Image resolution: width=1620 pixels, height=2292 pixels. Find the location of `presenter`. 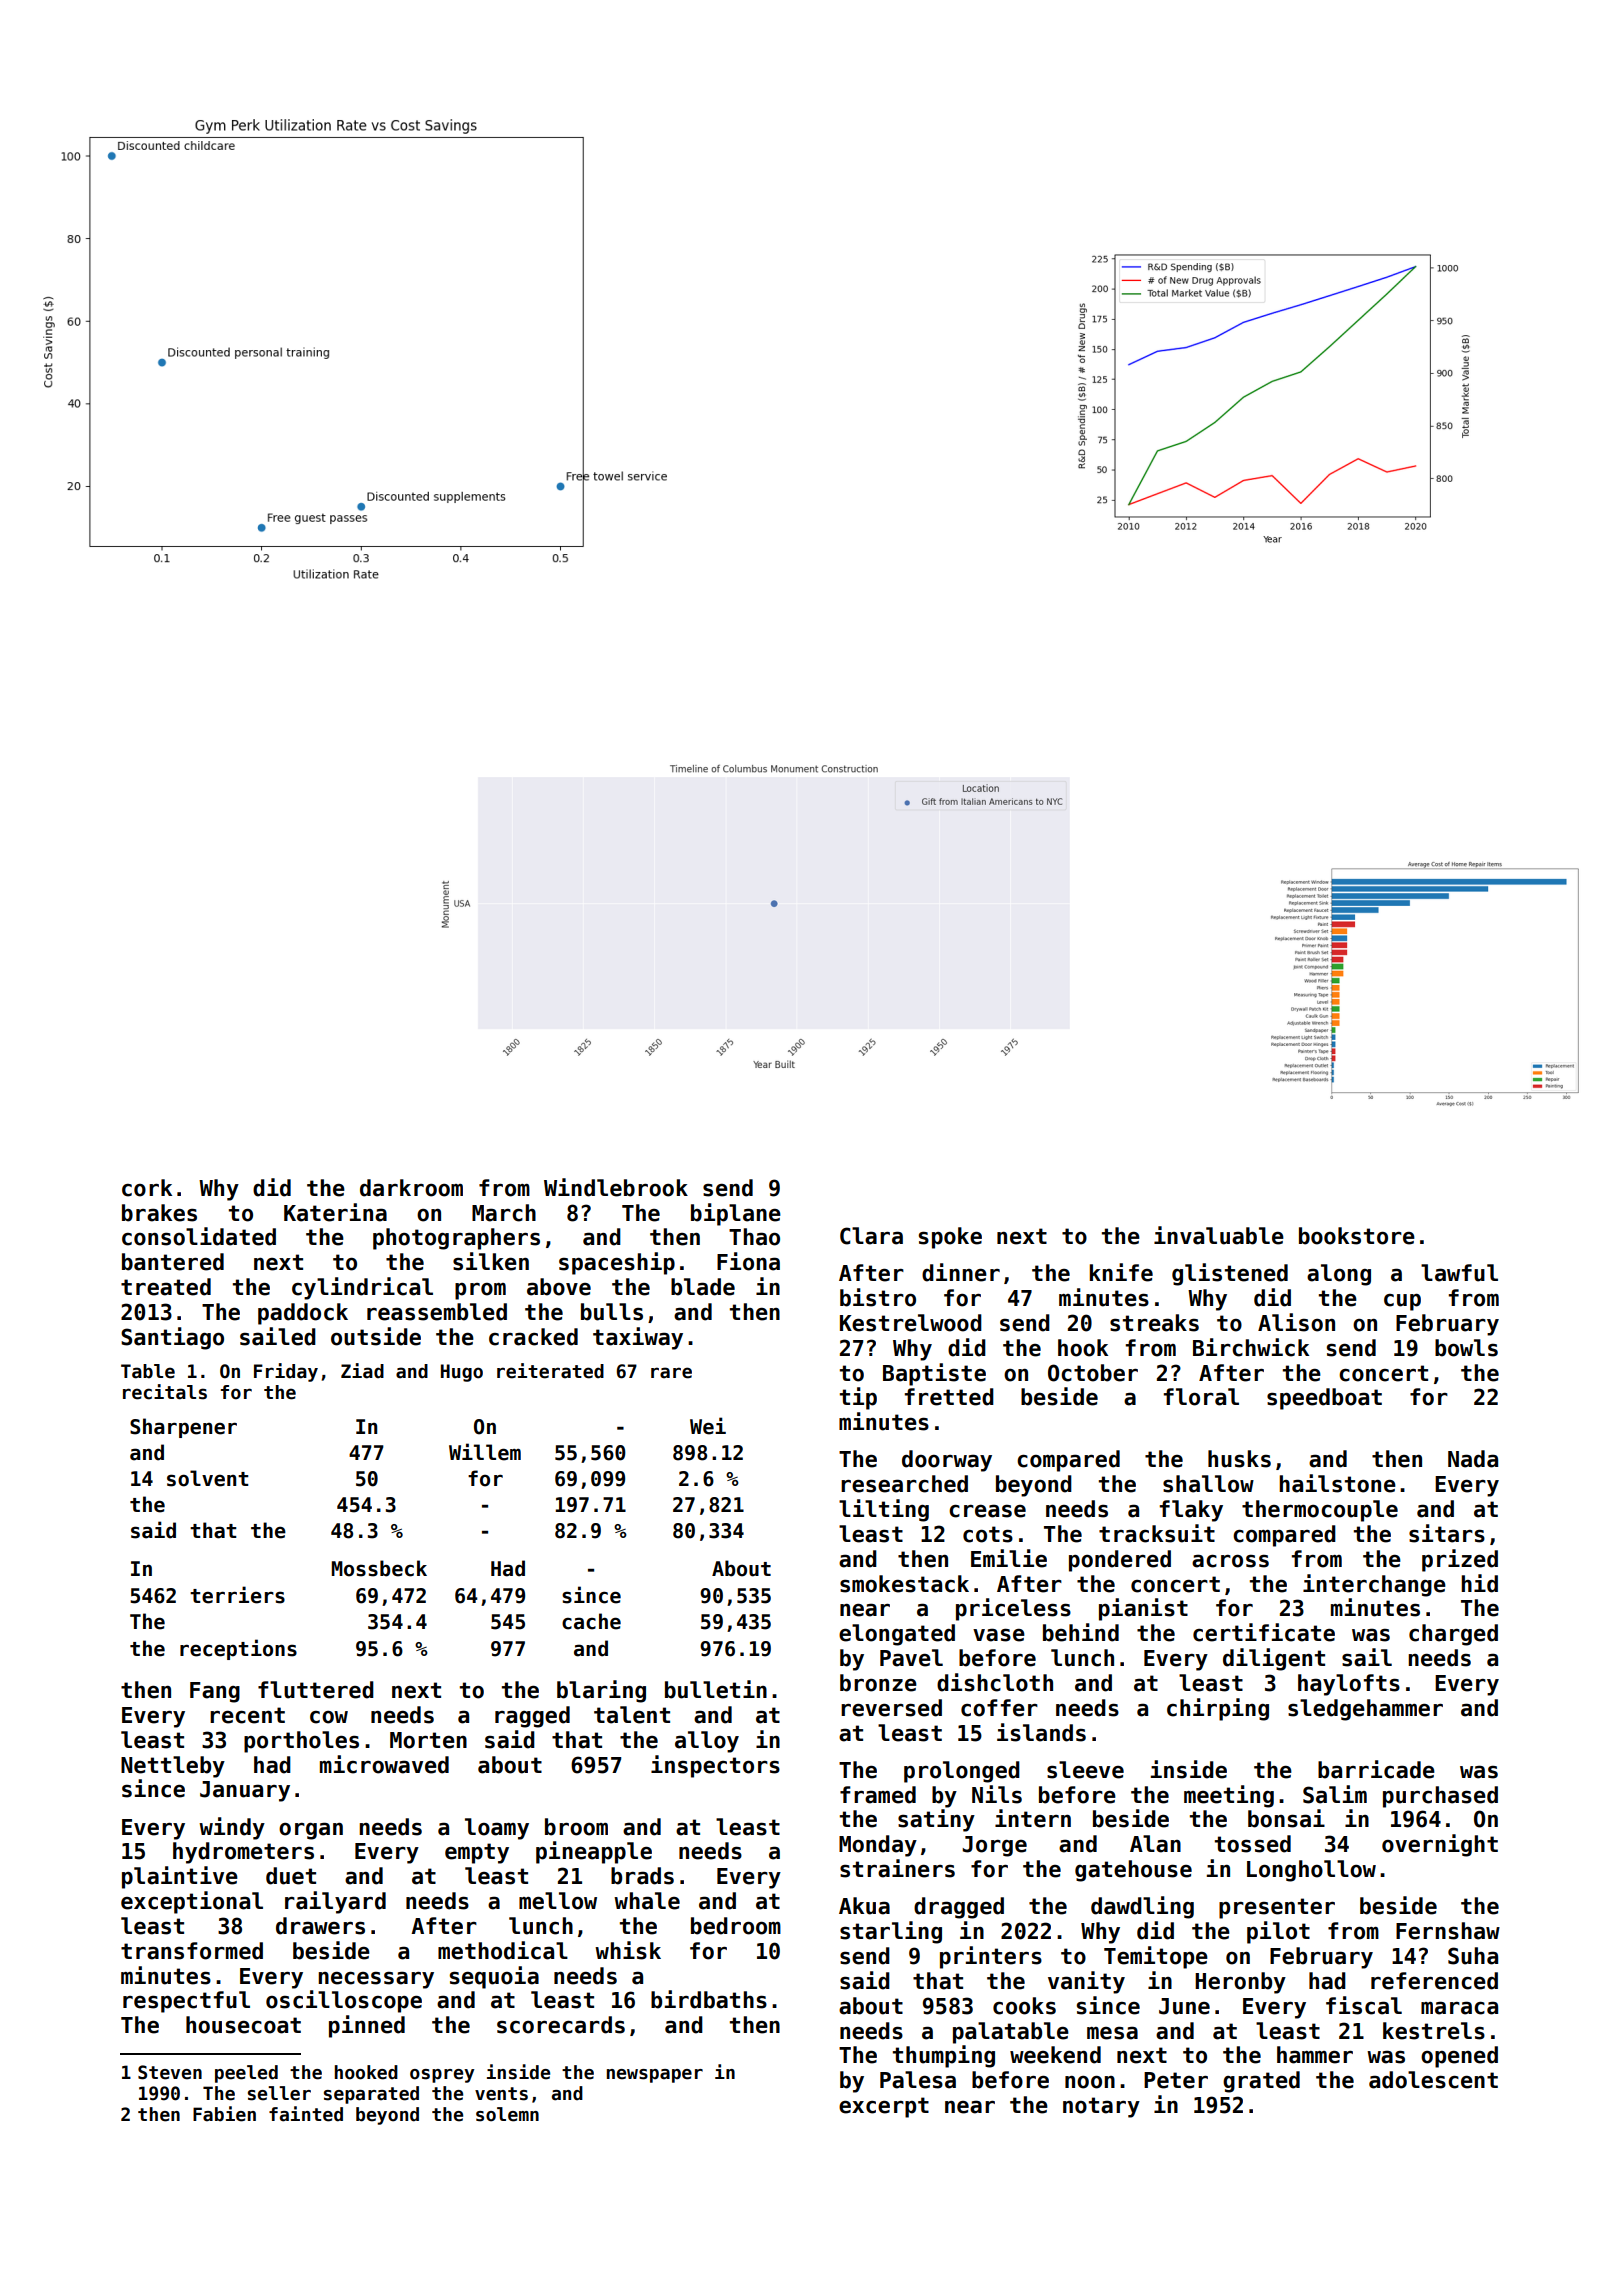

presenter is located at coordinates (1277, 1908).
